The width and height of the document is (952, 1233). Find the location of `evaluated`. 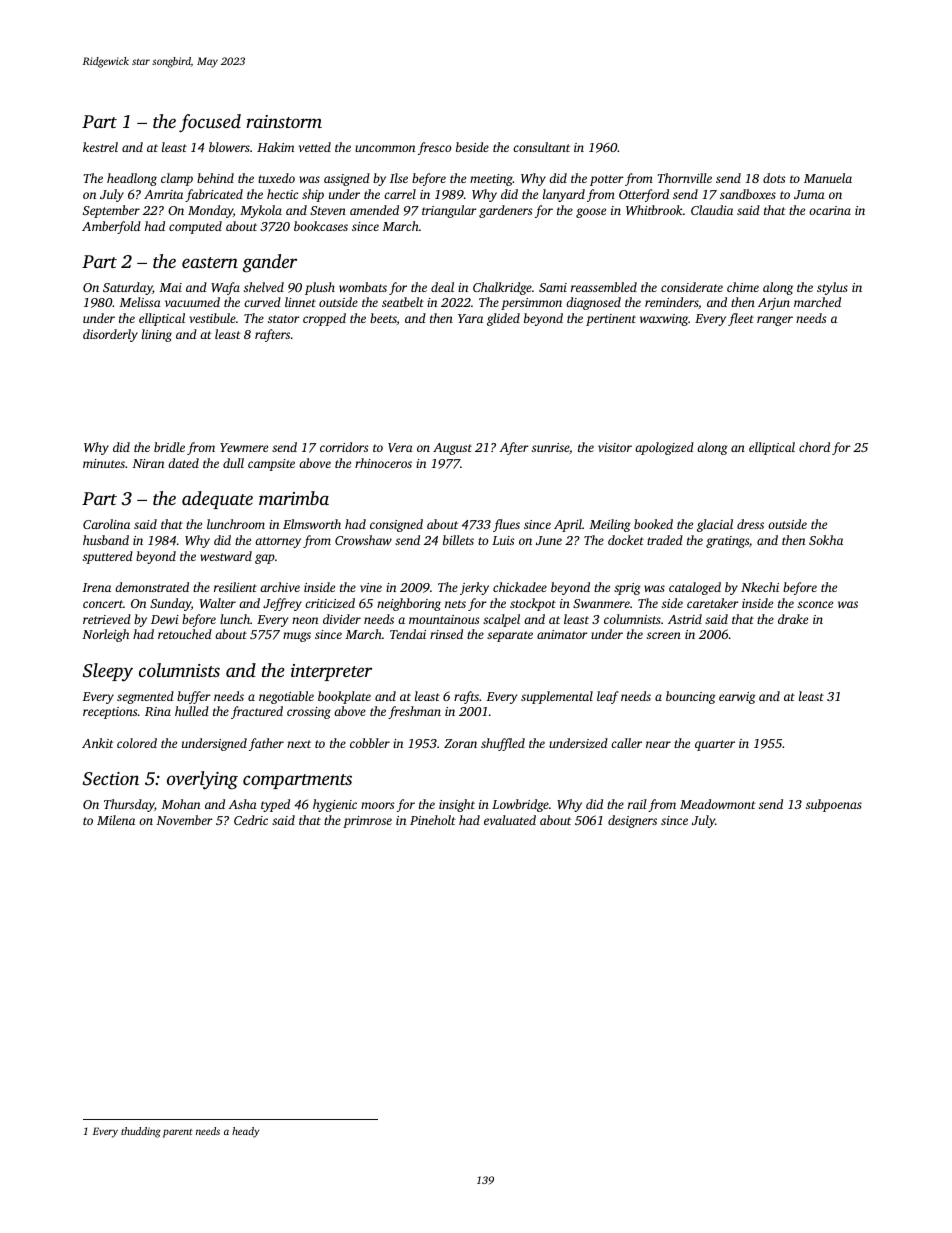

evaluated is located at coordinates (510, 820).
